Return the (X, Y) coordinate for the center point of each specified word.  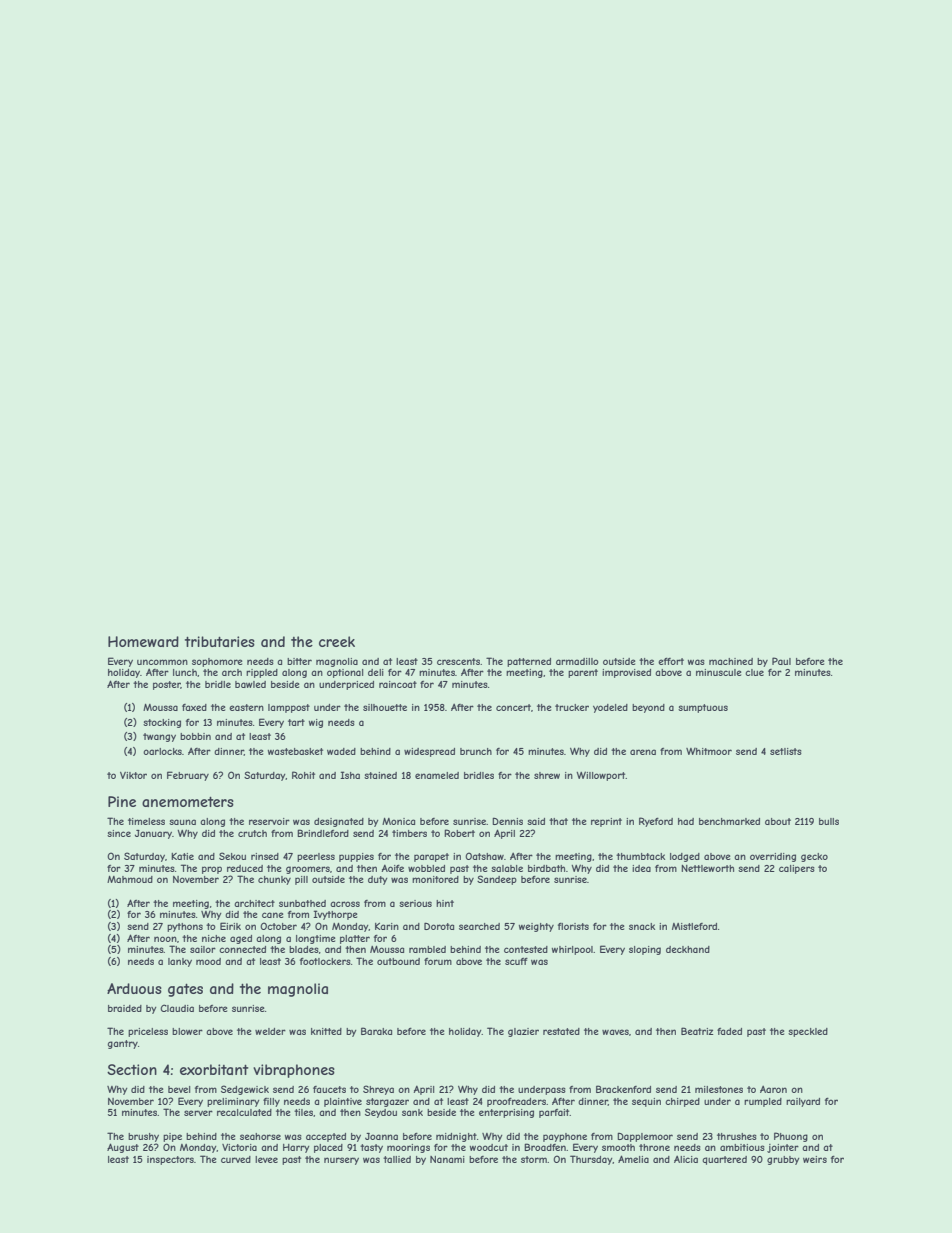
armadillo (577, 661)
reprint (606, 822)
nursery (341, 1161)
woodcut (489, 1147)
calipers (797, 869)
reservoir (269, 821)
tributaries (220, 641)
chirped (682, 1102)
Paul (781, 661)
